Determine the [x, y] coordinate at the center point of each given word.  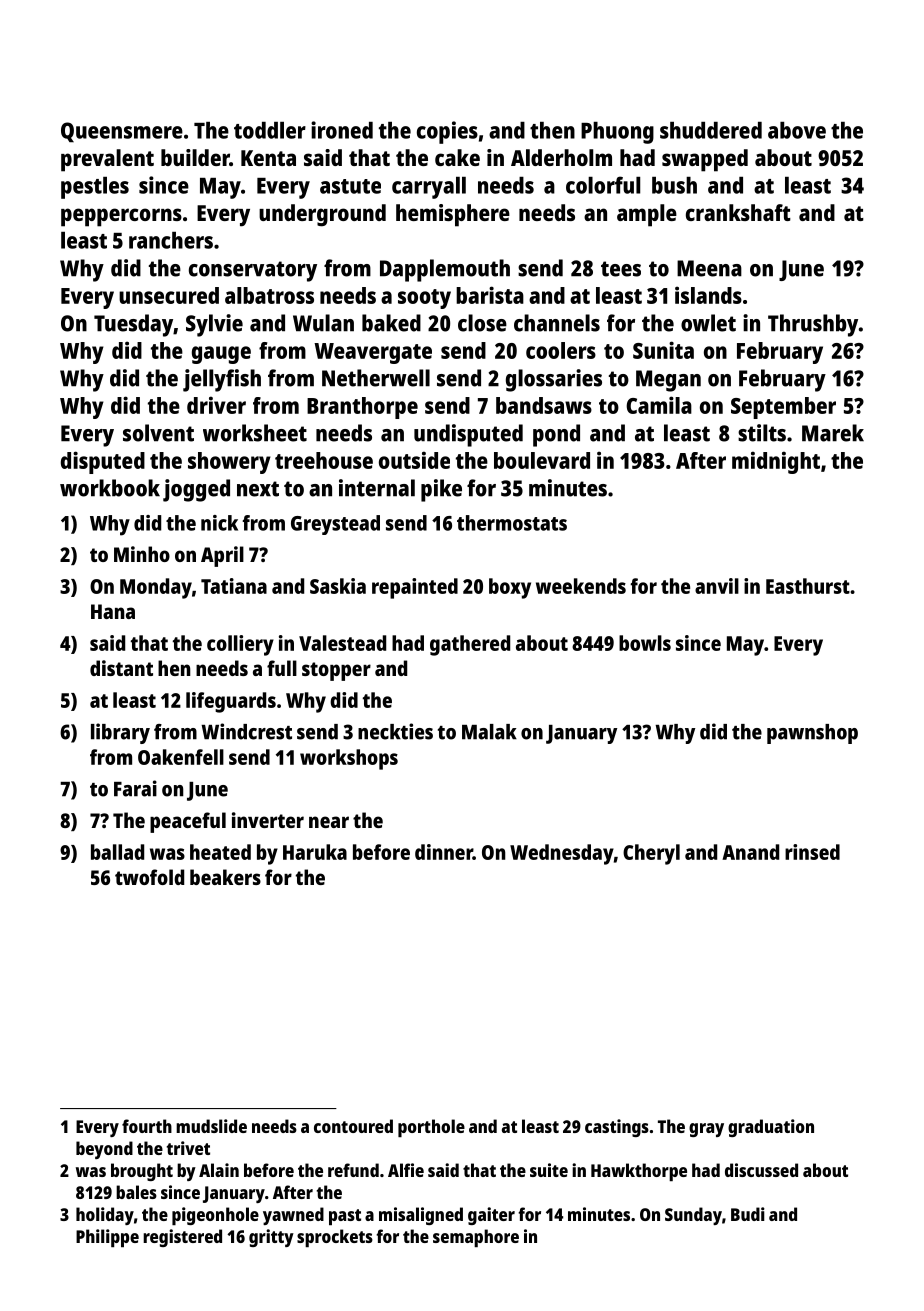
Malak [489, 732]
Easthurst [808, 586]
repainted [415, 588]
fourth [147, 1126]
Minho [142, 554]
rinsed [812, 852]
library [120, 733]
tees [621, 269]
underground [322, 215]
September [783, 408]
